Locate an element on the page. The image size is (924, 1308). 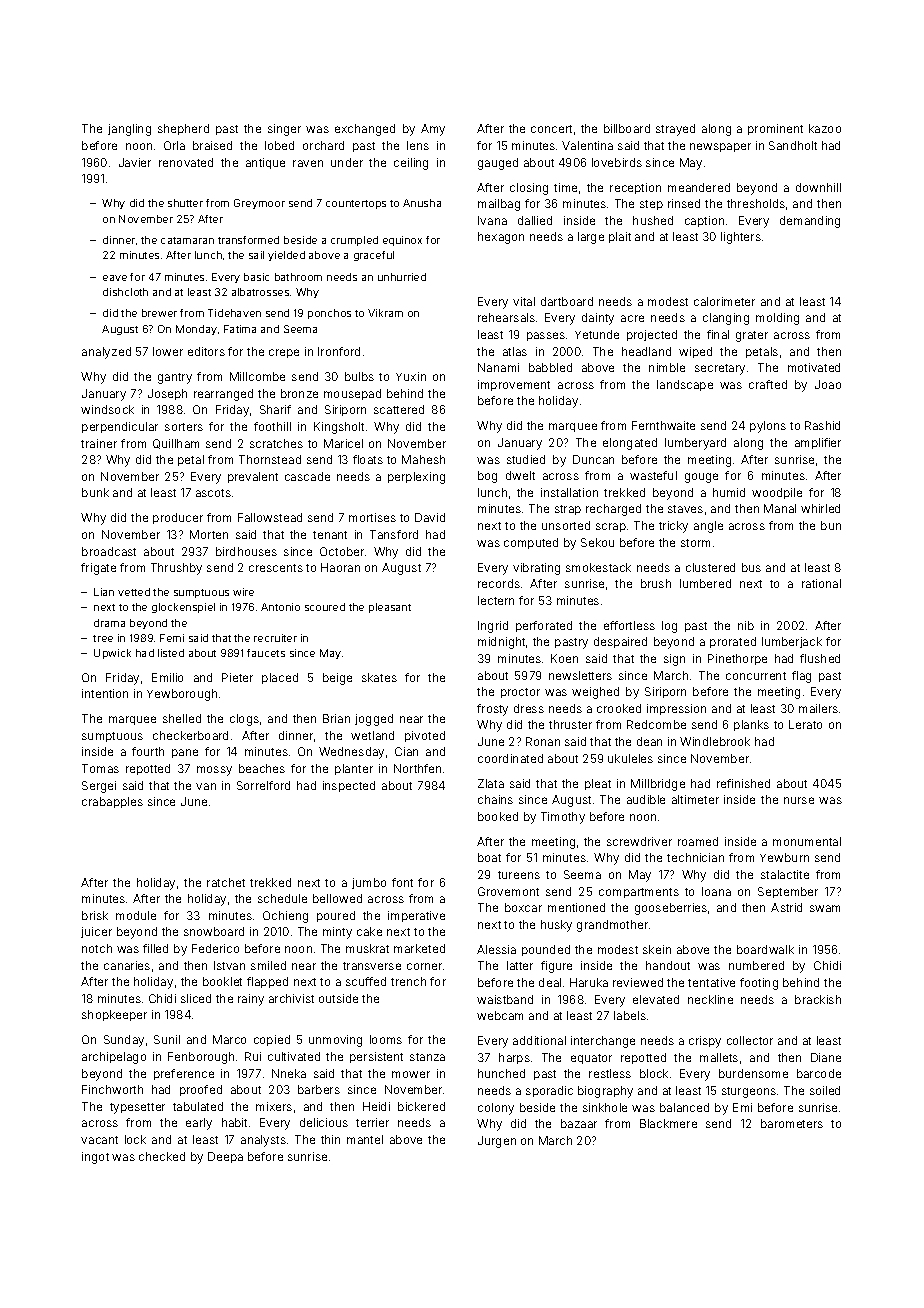
mentioned is located at coordinates (576, 907).
